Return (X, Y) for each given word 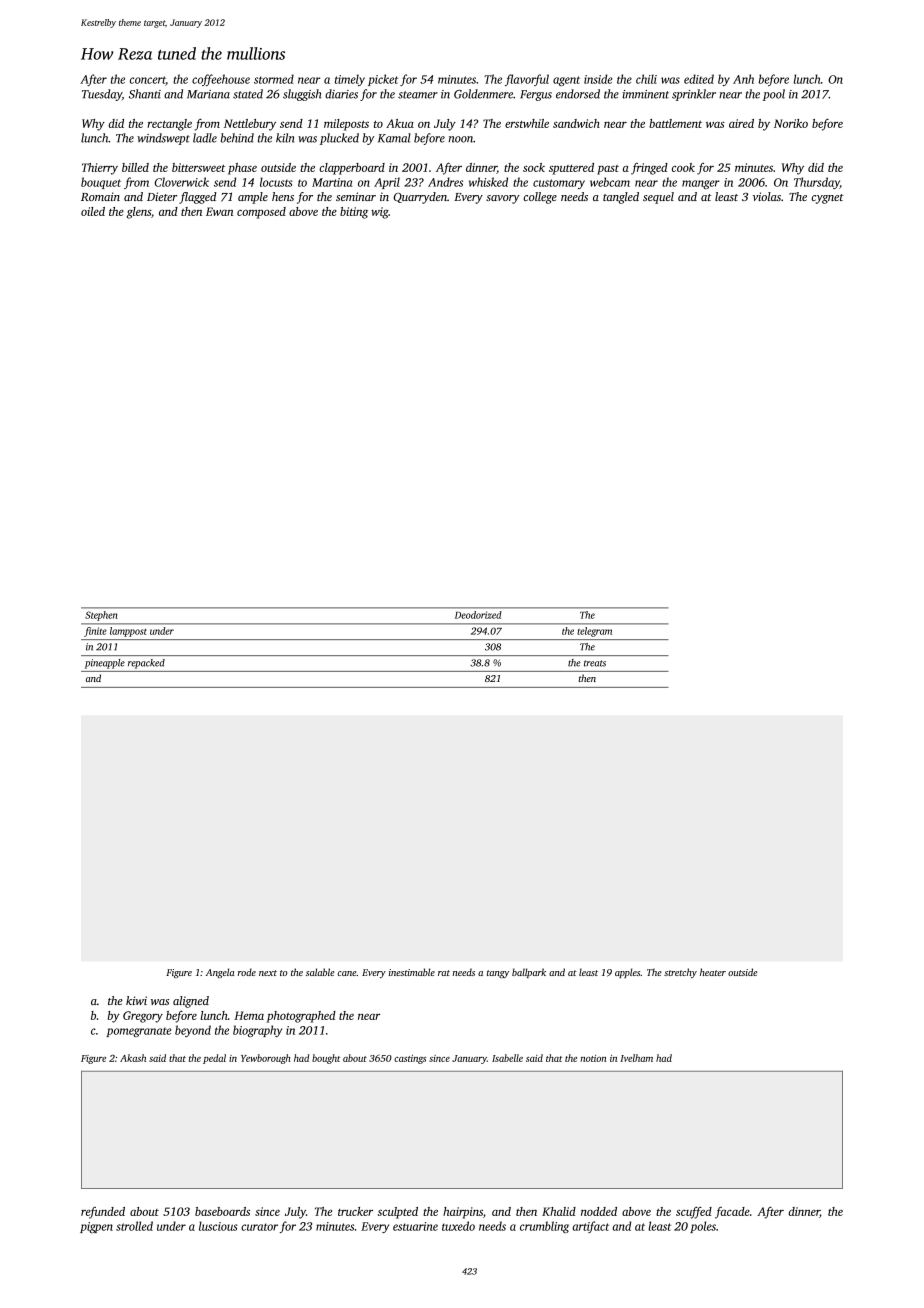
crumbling (544, 1227)
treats (595, 663)
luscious (218, 1226)
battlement (675, 123)
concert (148, 81)
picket (383, 80)
